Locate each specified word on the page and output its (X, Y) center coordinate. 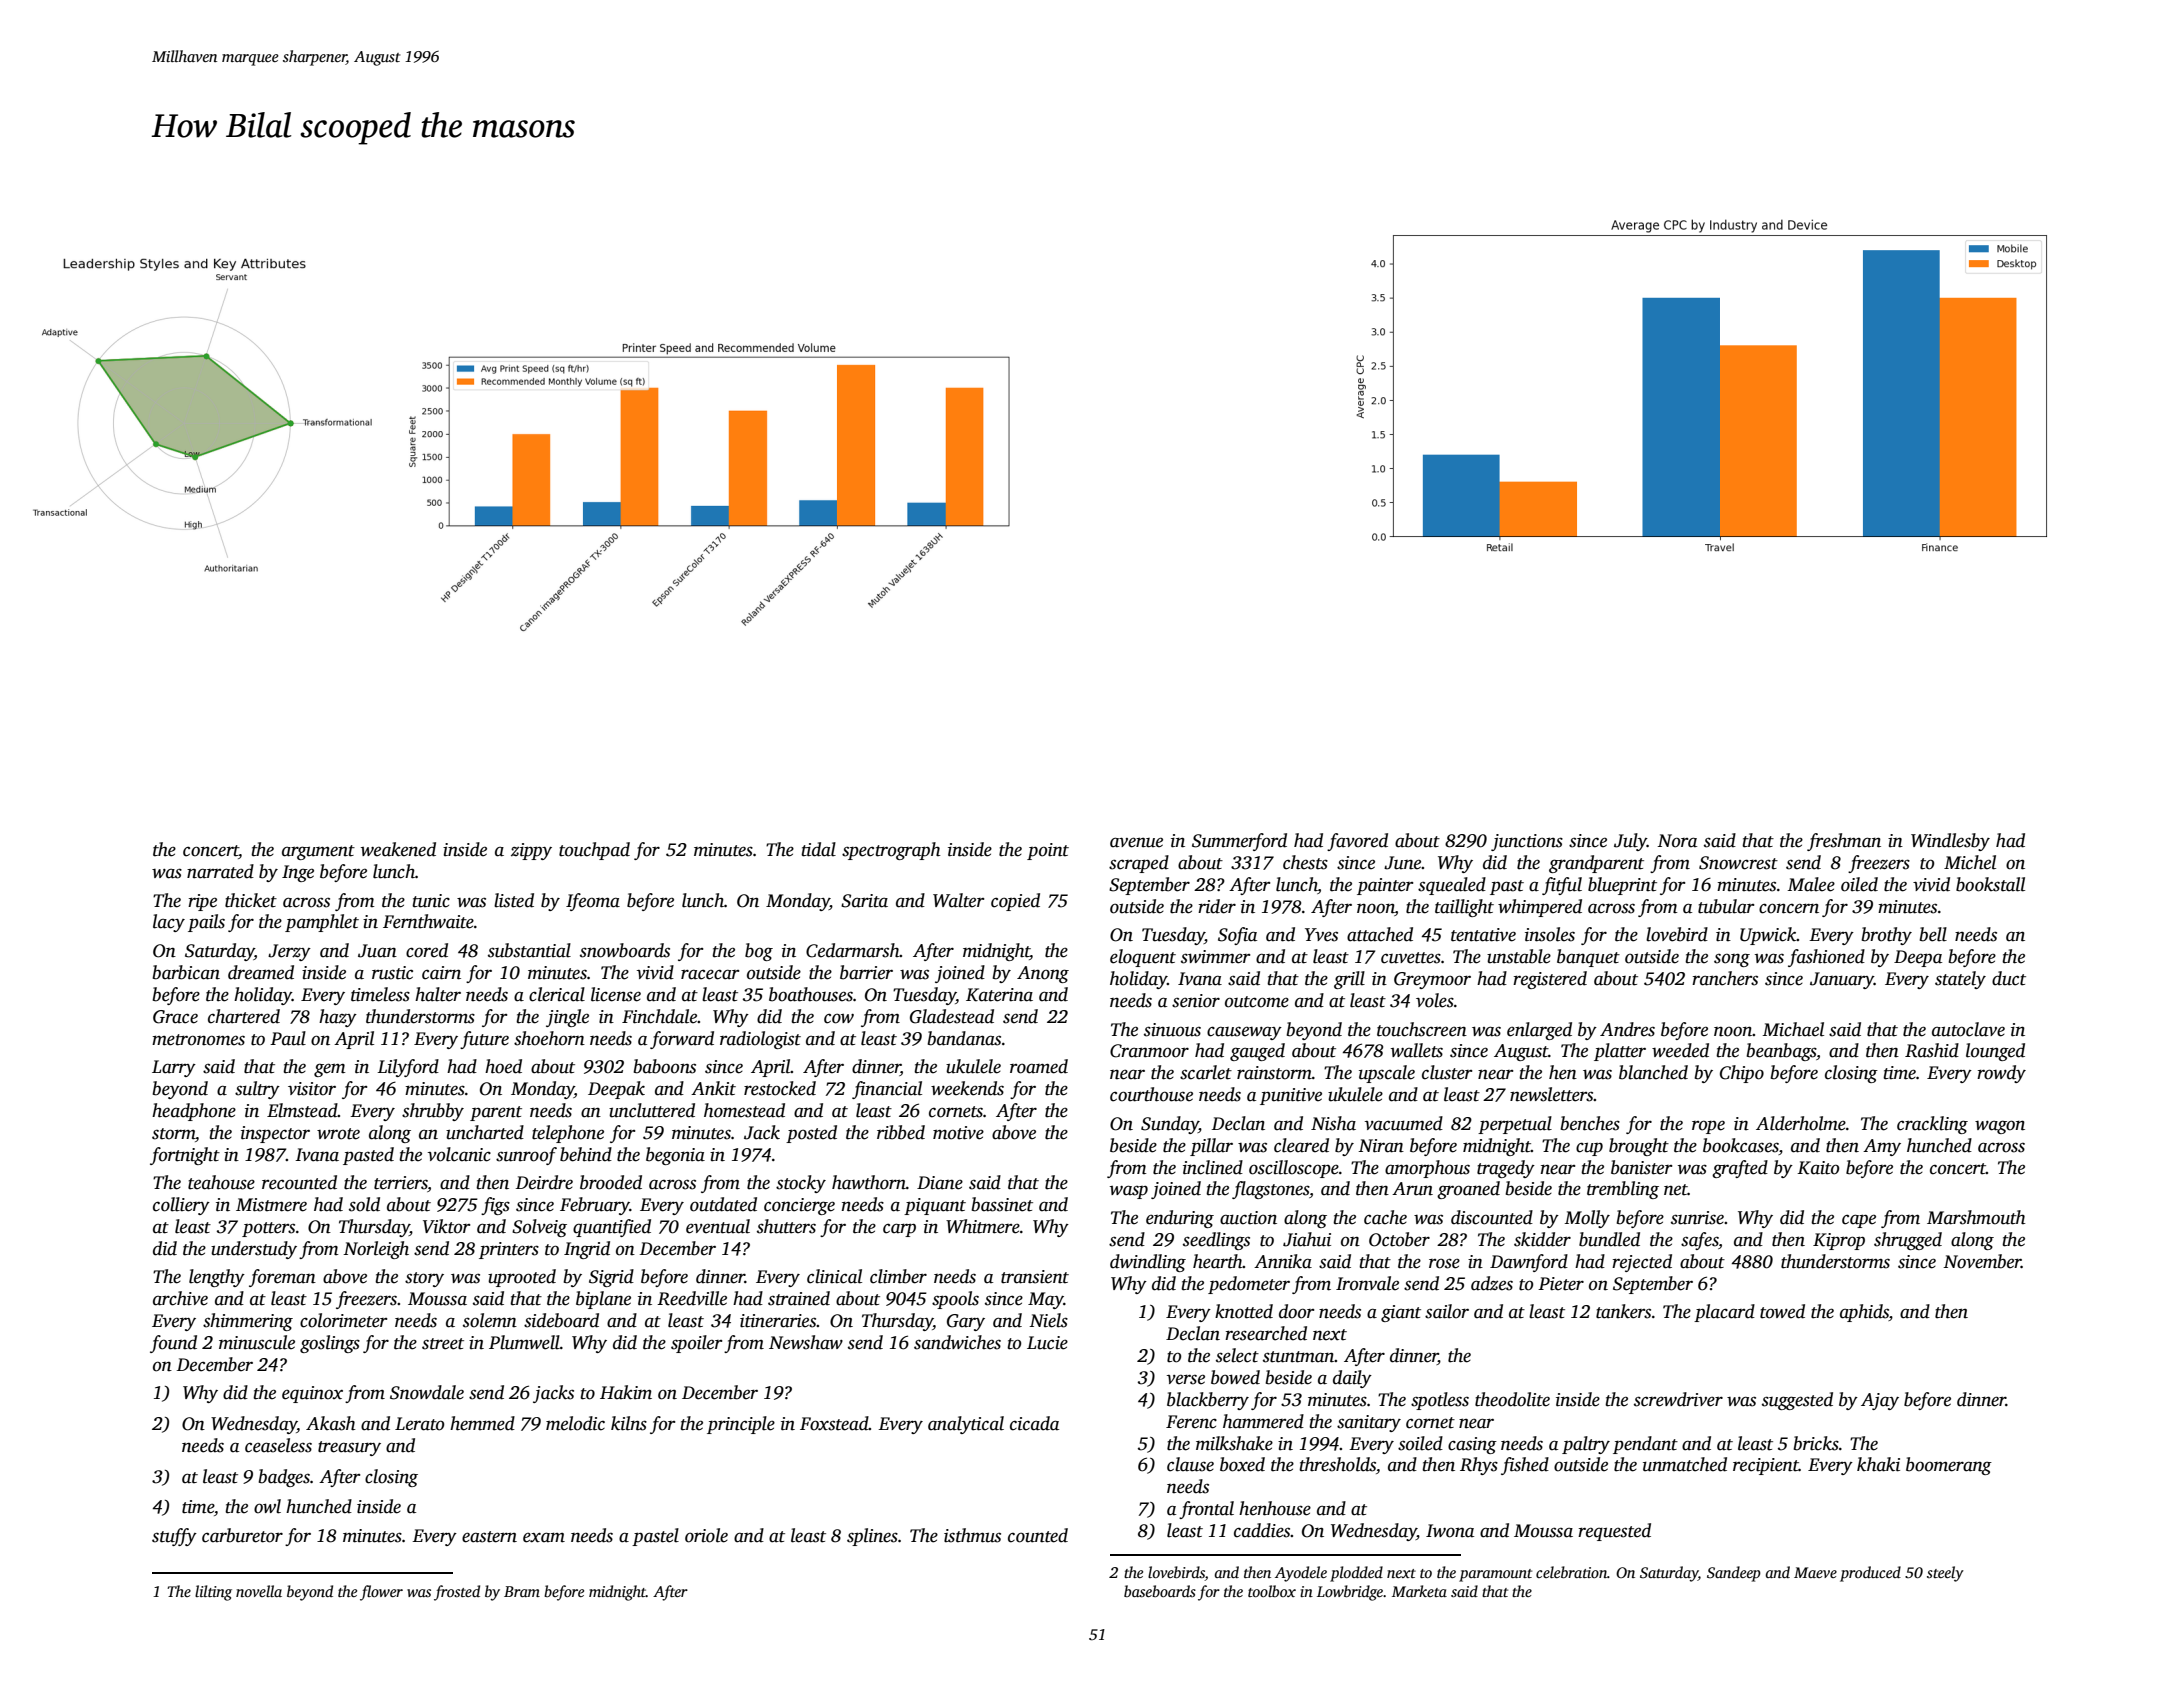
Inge (298, 873)
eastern (489, 1537)
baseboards (1160, 1591)
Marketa (1419, 1591)
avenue (1136, 842)
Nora (1677, 841)
